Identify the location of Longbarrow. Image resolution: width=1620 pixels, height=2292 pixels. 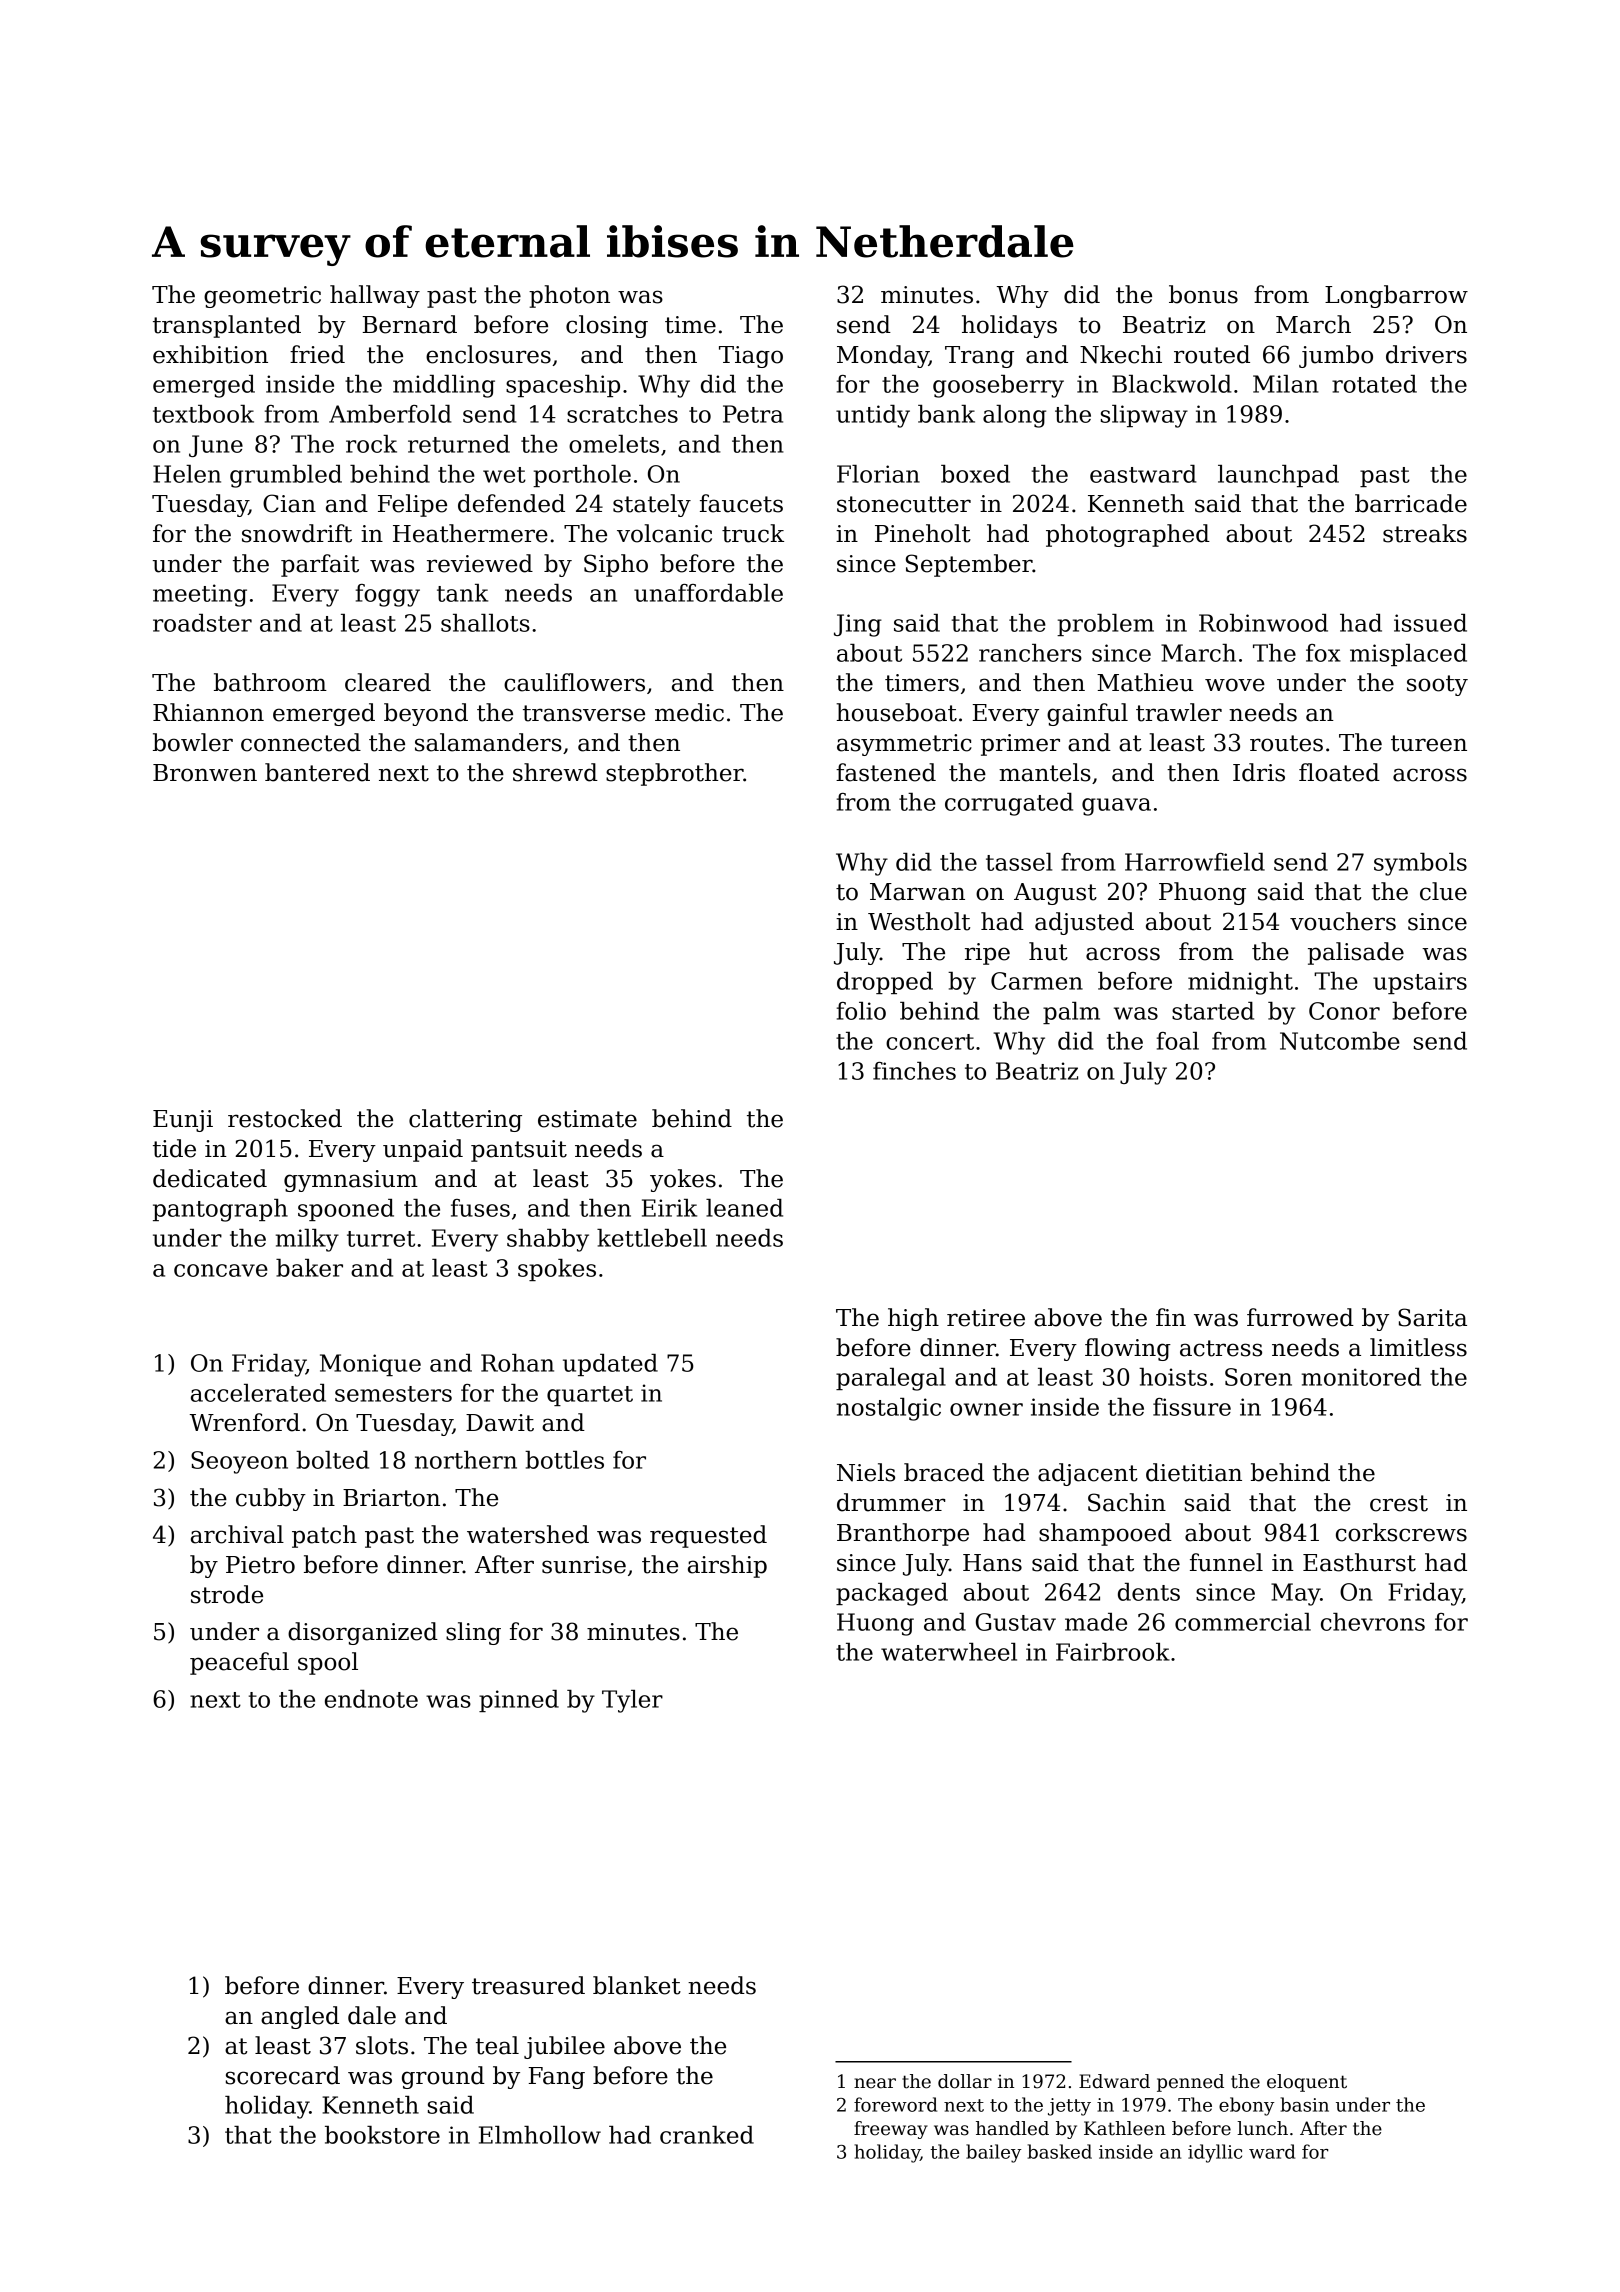
(1396, 296).
